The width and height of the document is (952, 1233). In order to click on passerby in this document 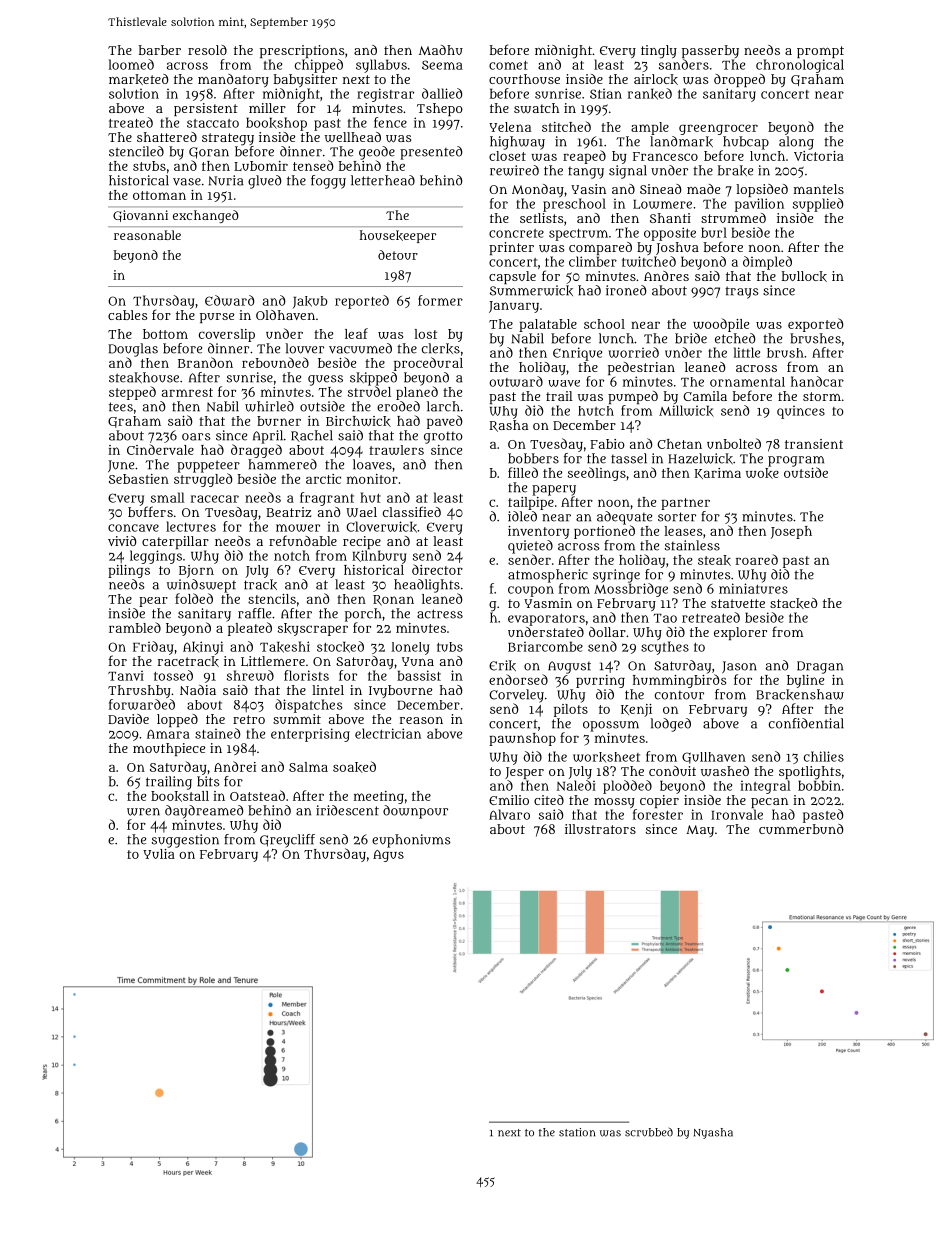, I will do `click(710, 51)`.
